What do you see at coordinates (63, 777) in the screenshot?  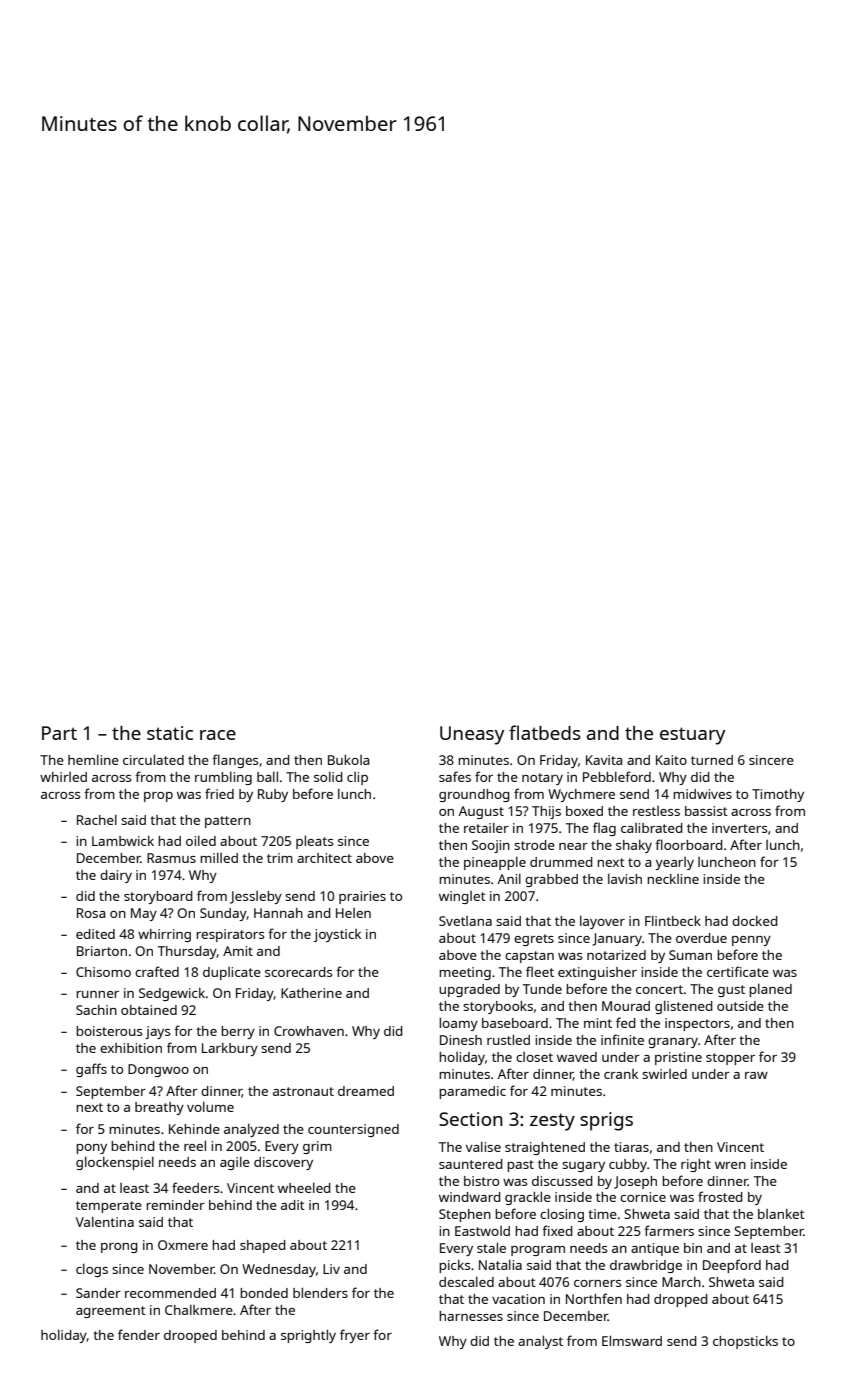 I see `whirled` at bounding box center [63, 777].
